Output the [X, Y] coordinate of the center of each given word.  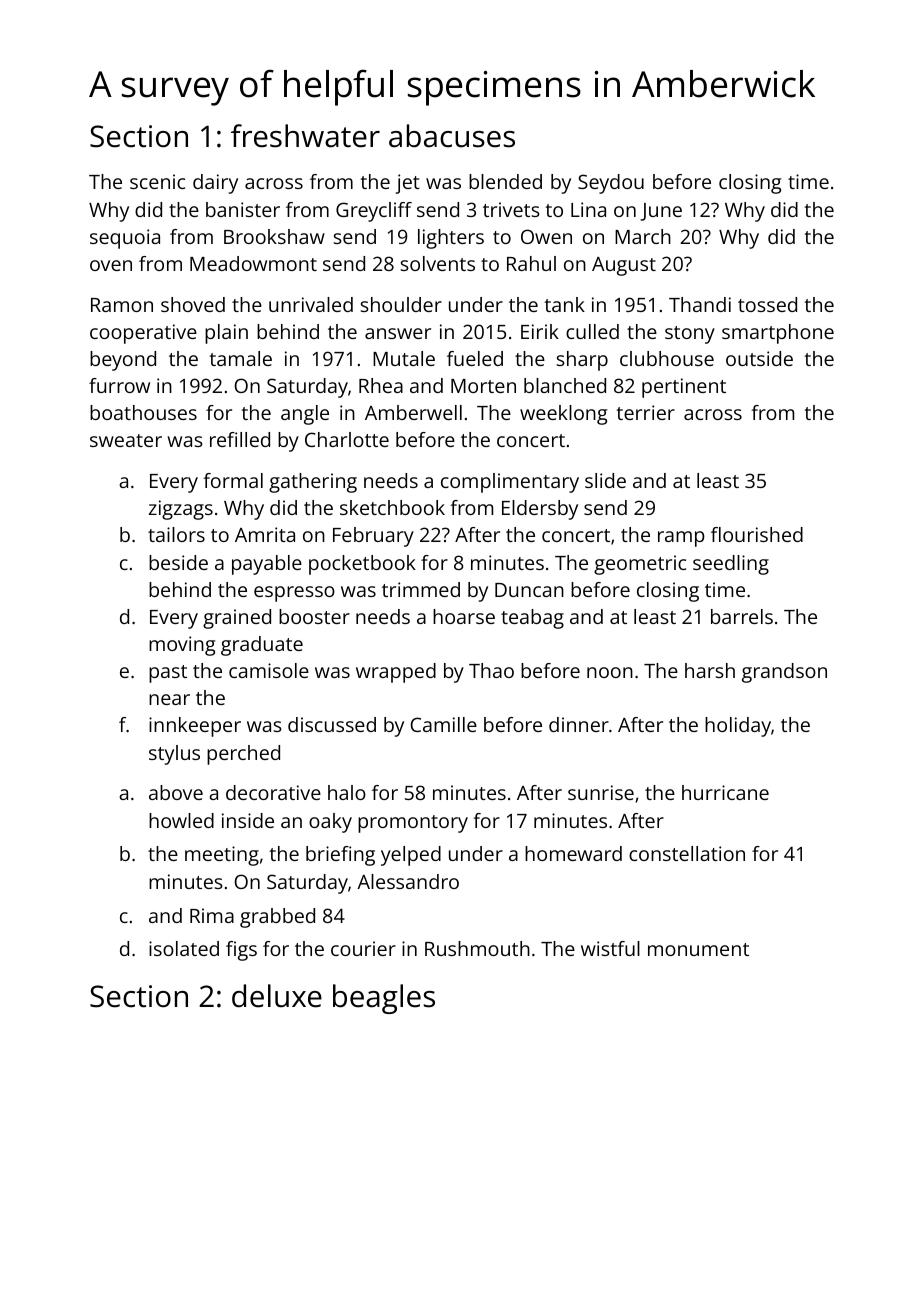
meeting [222, 856]
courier [363, 948]
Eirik [540, 331]
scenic [157, 181]
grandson [784, 673]
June [661, 212]
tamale [240, 358]
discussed [332, 724]
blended [505, 181]
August [624, 266]
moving [182, 646]
